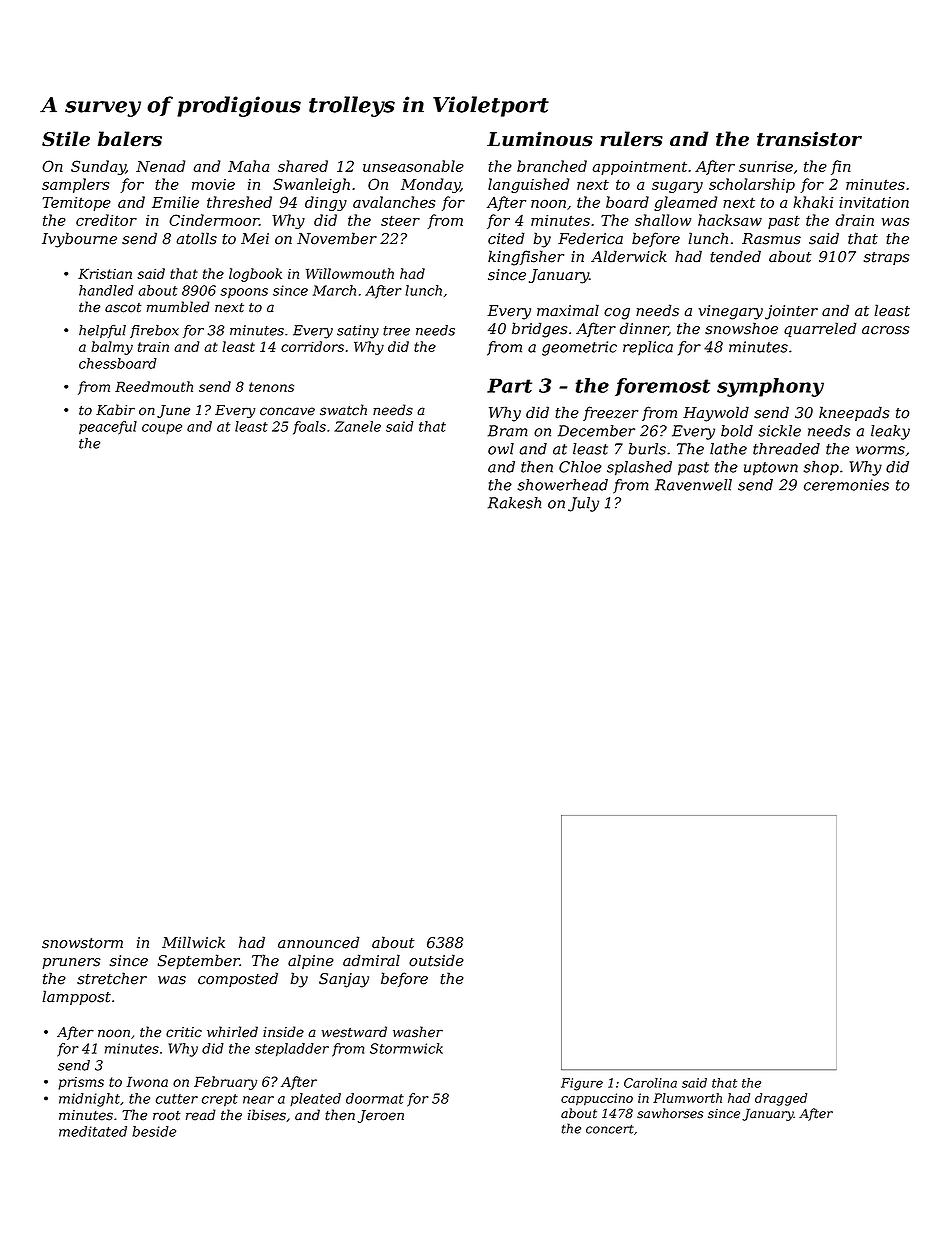 The height and width of the screenshot is (1233, 952). What do you see at coordinates (77, 204) in the screenshot?
I see `Temitope` at bounding box center [77, 204].
